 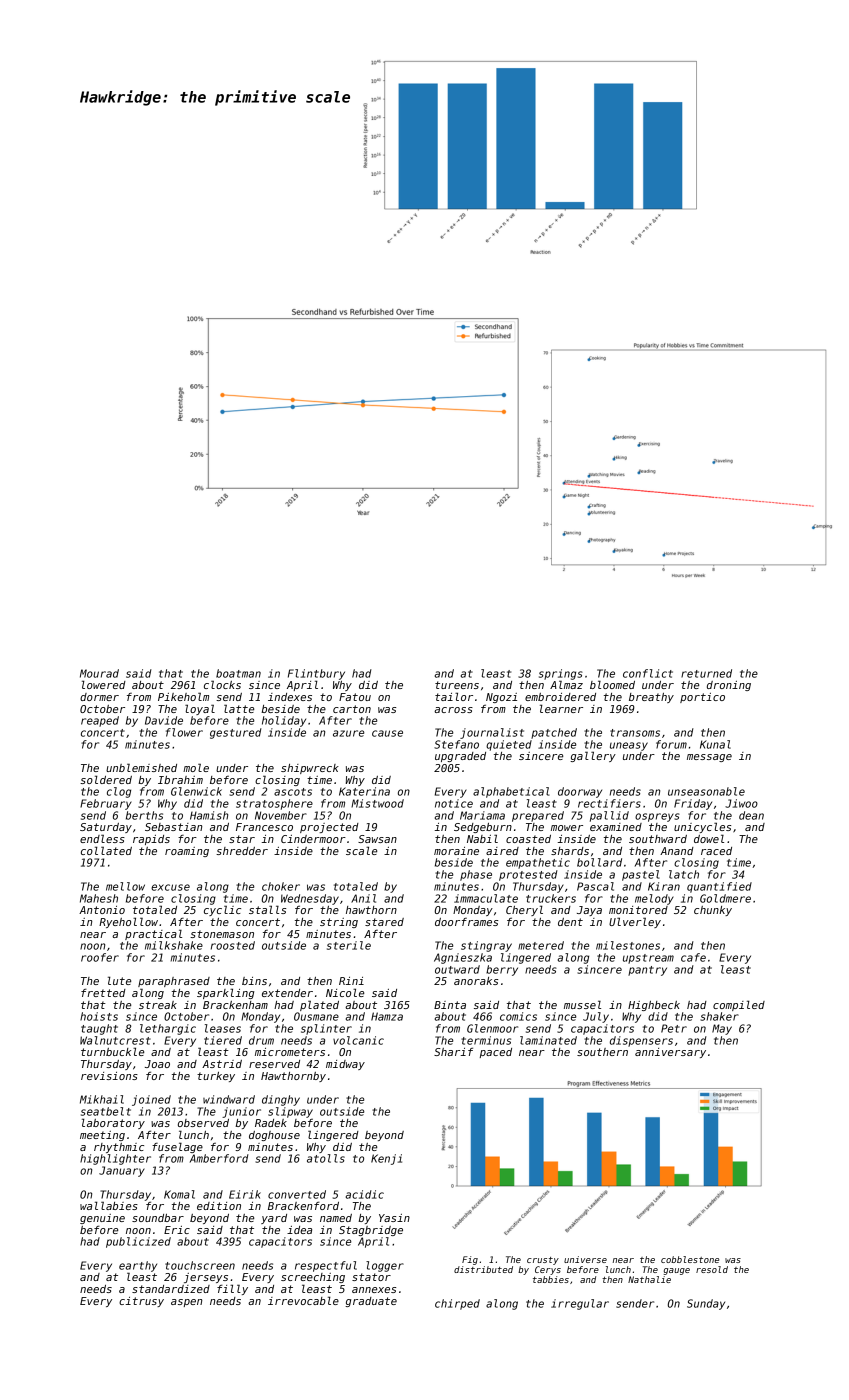 I want to click on reserved, so click(x=274, y=1064).
